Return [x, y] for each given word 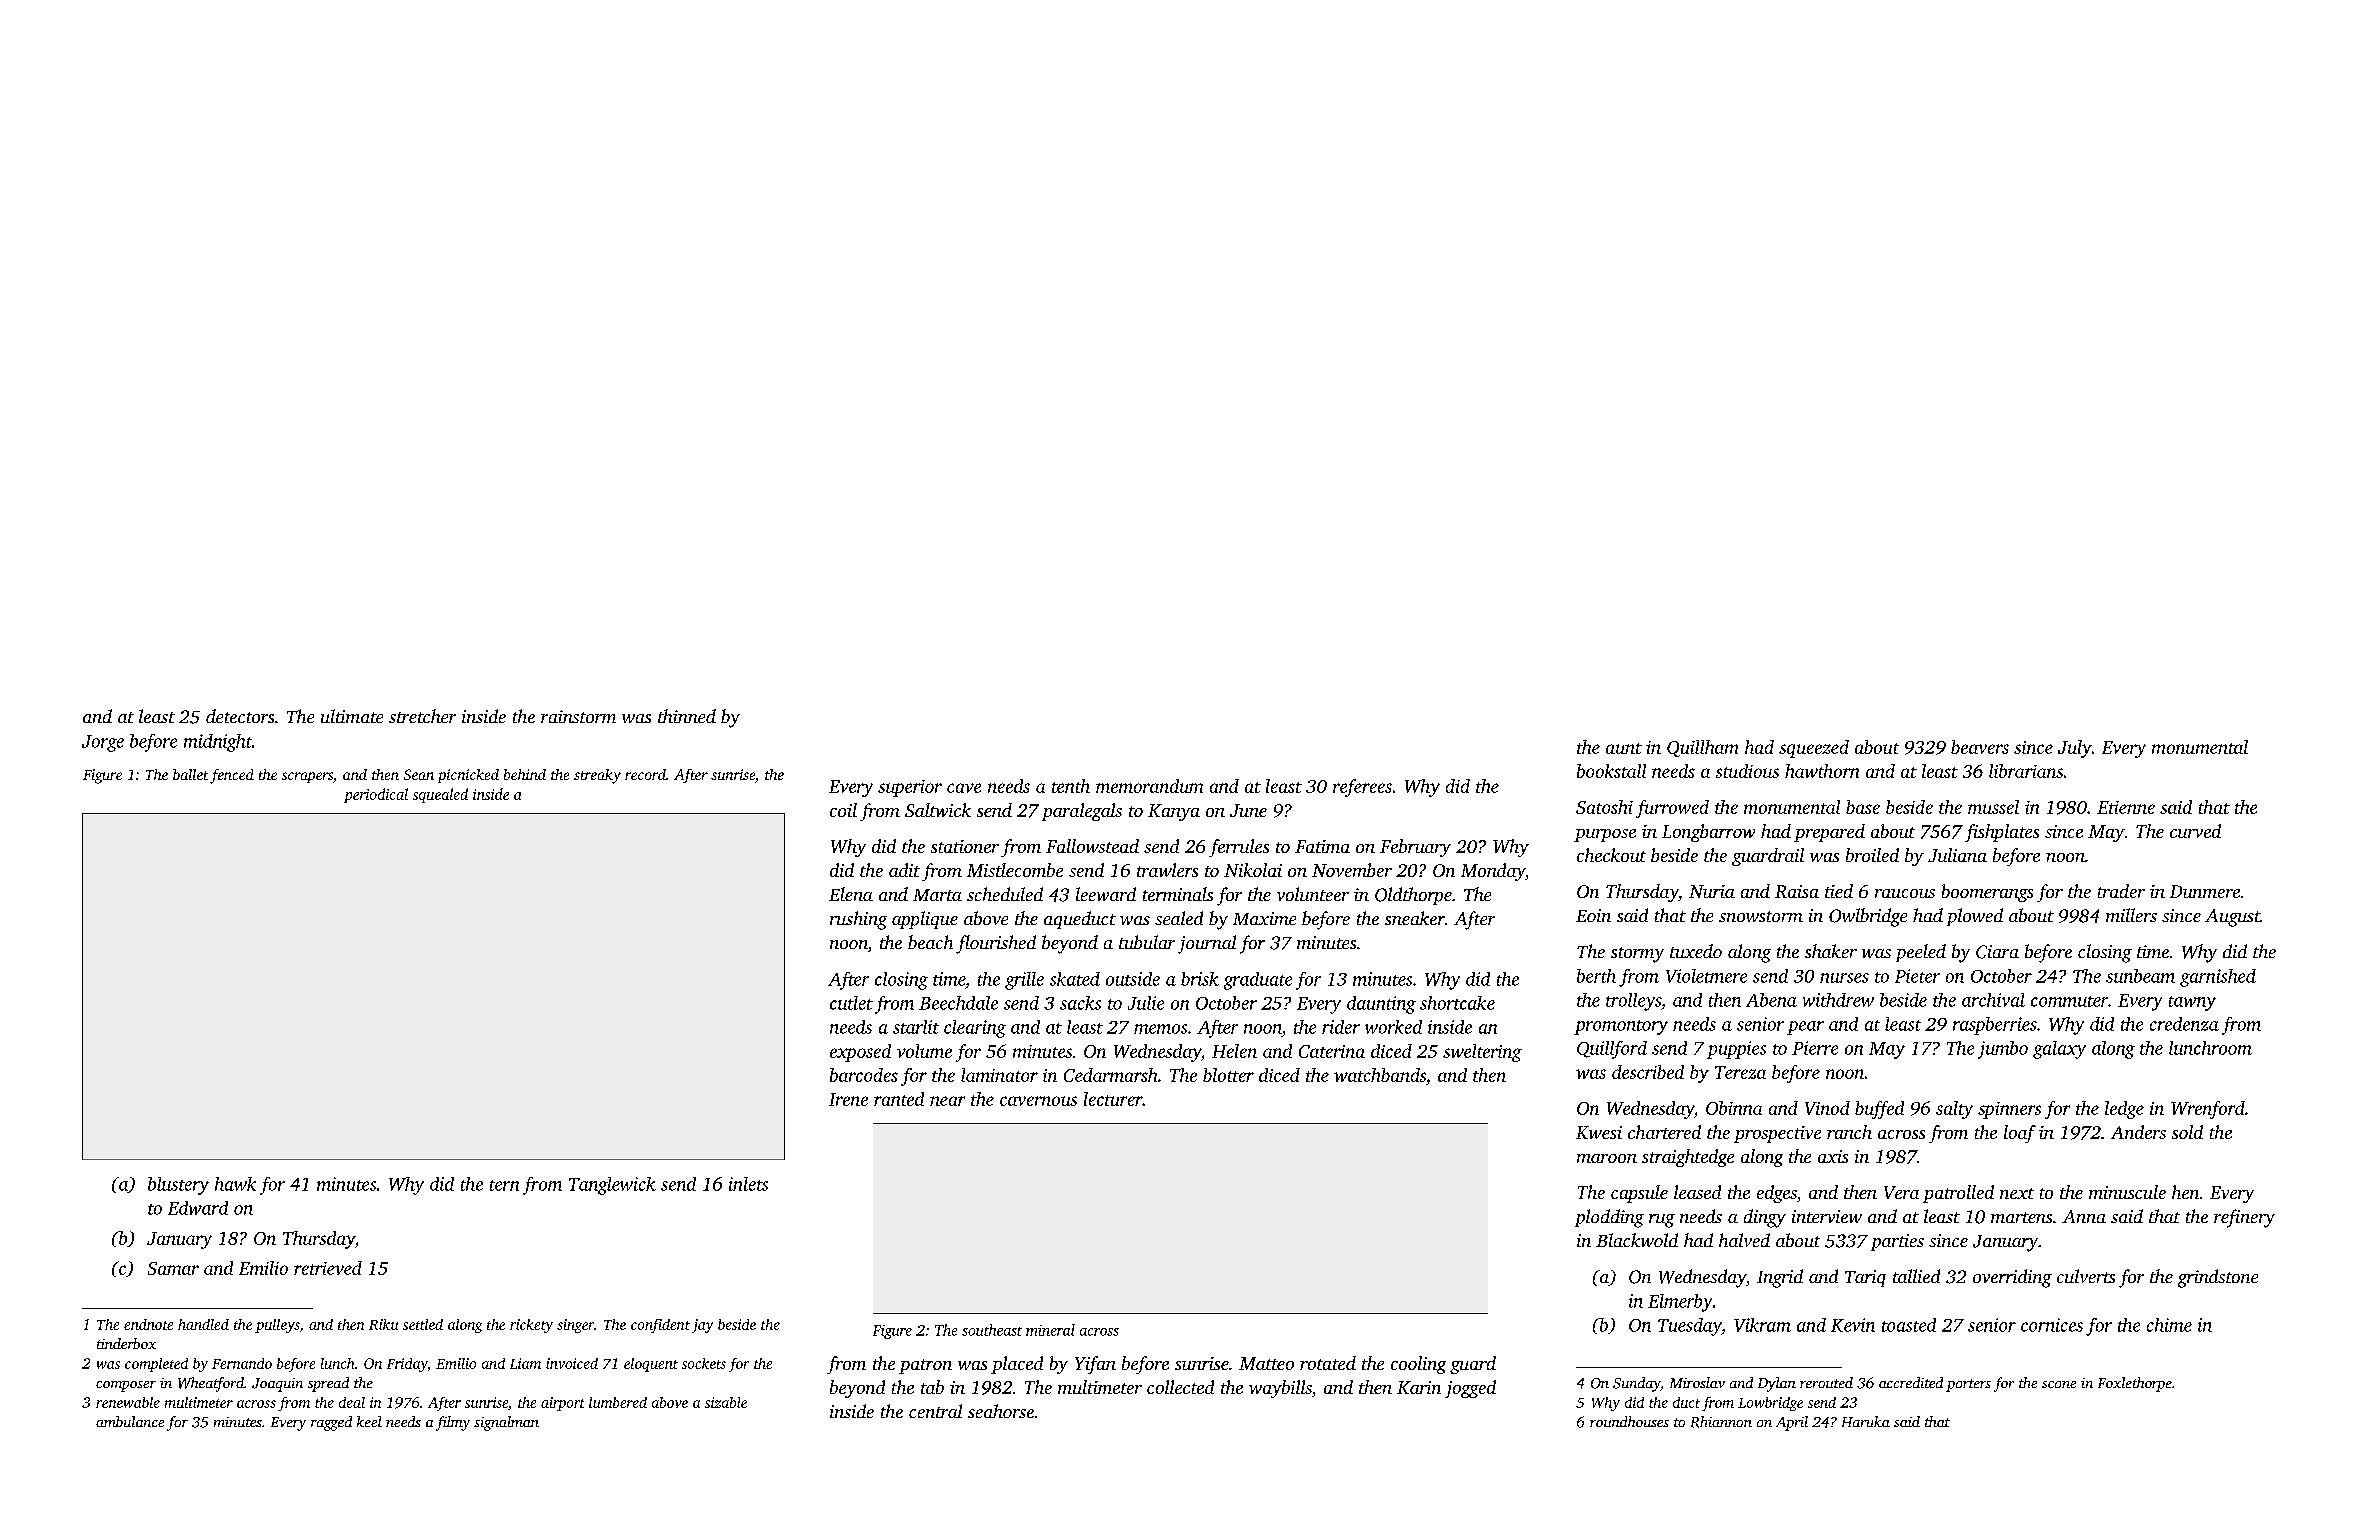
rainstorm [578, 716]
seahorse [1001, 1411]
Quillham [1702, 748]
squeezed [1814, 749]
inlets [748, 1184]
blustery [178, 1186]
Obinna [1734, 1108]
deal [352, 1402]
